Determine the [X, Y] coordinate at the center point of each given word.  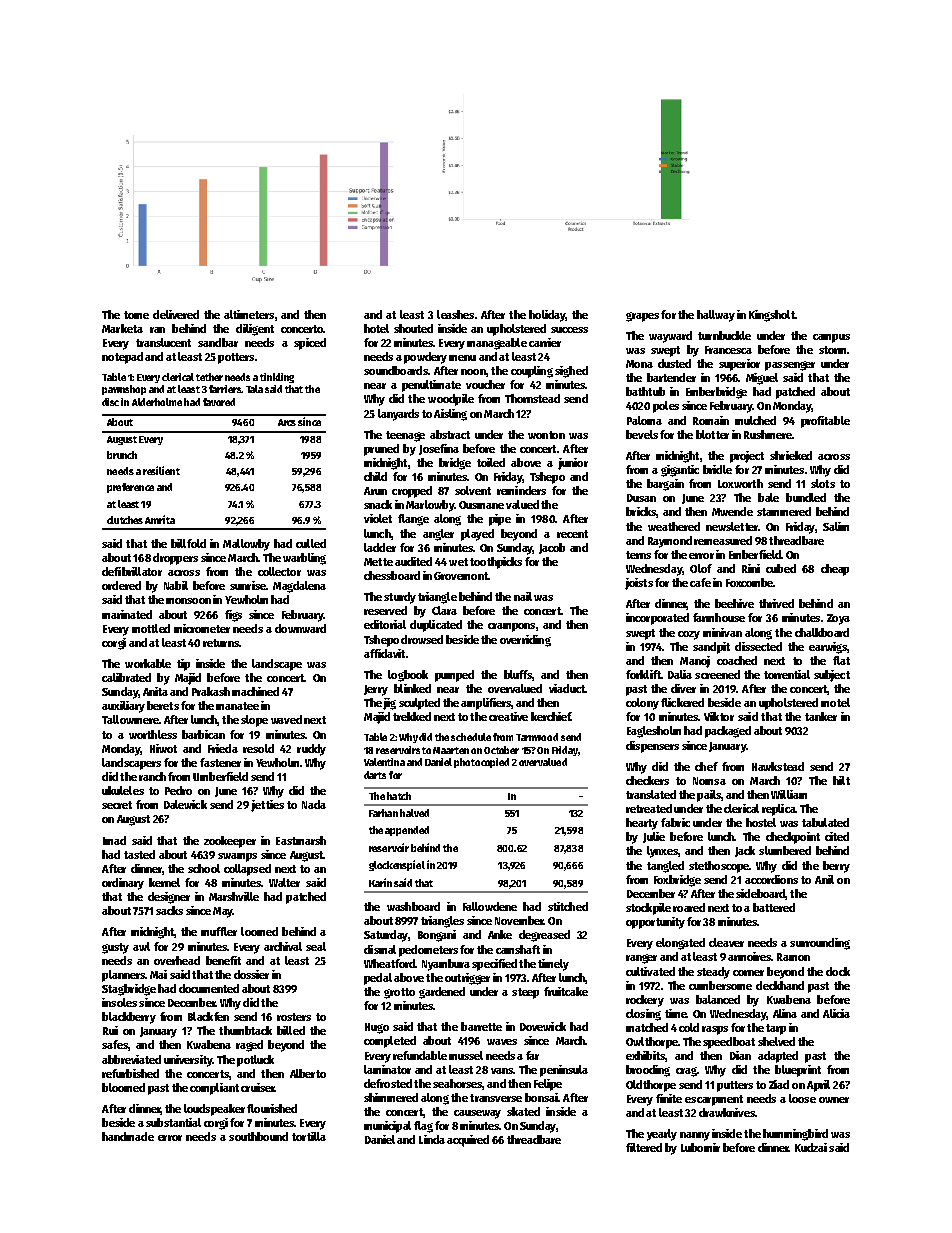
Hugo [377, 1028]
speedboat [729, 1043]
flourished [272, 1108]
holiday [547, 316]
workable [148, 663]
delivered [176, 314]
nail [523, 596]
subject [832, 676]
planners [123, 976]
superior [739, 365]
